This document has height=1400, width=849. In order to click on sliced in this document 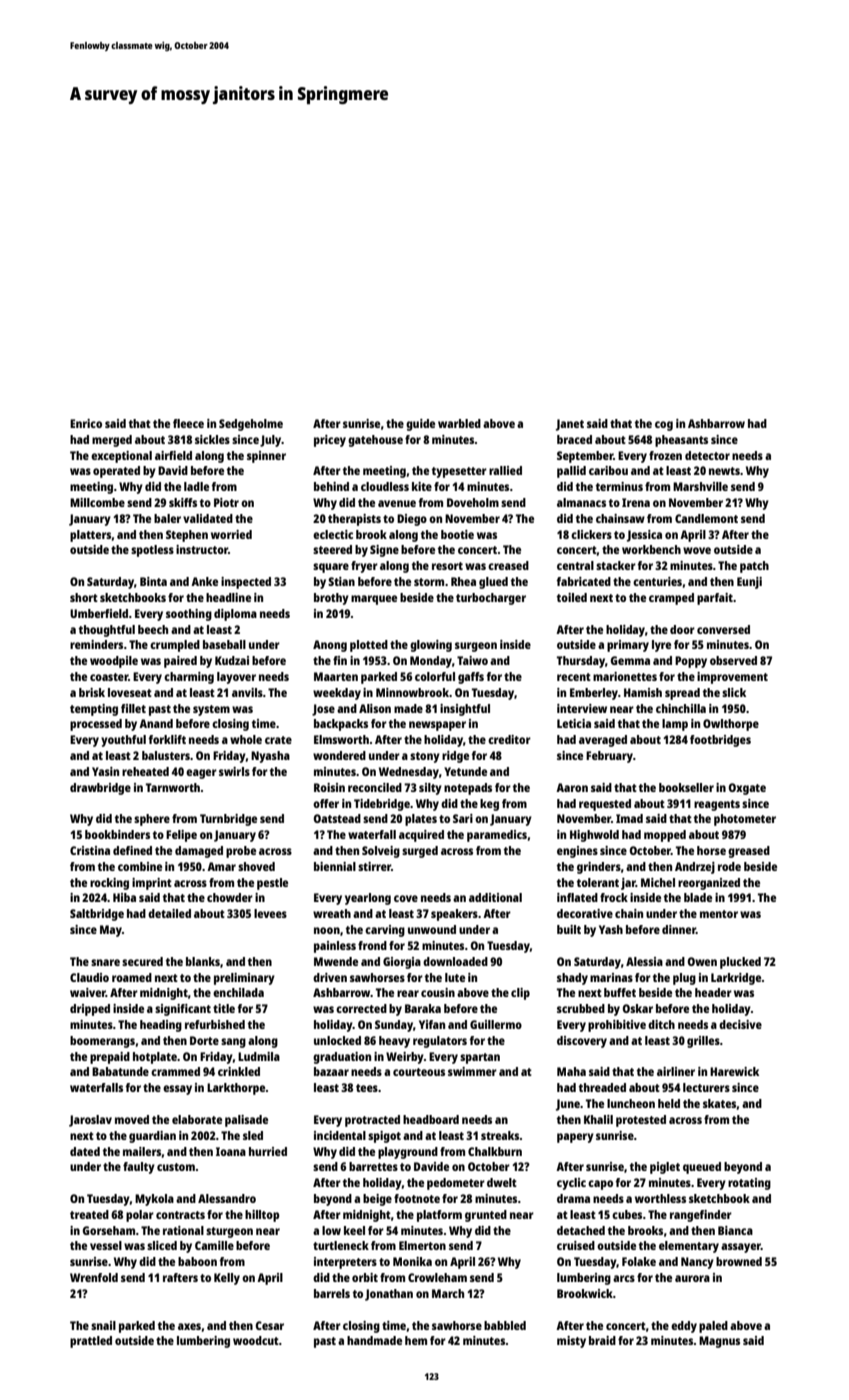, I will do `click(162, 1245)`.
